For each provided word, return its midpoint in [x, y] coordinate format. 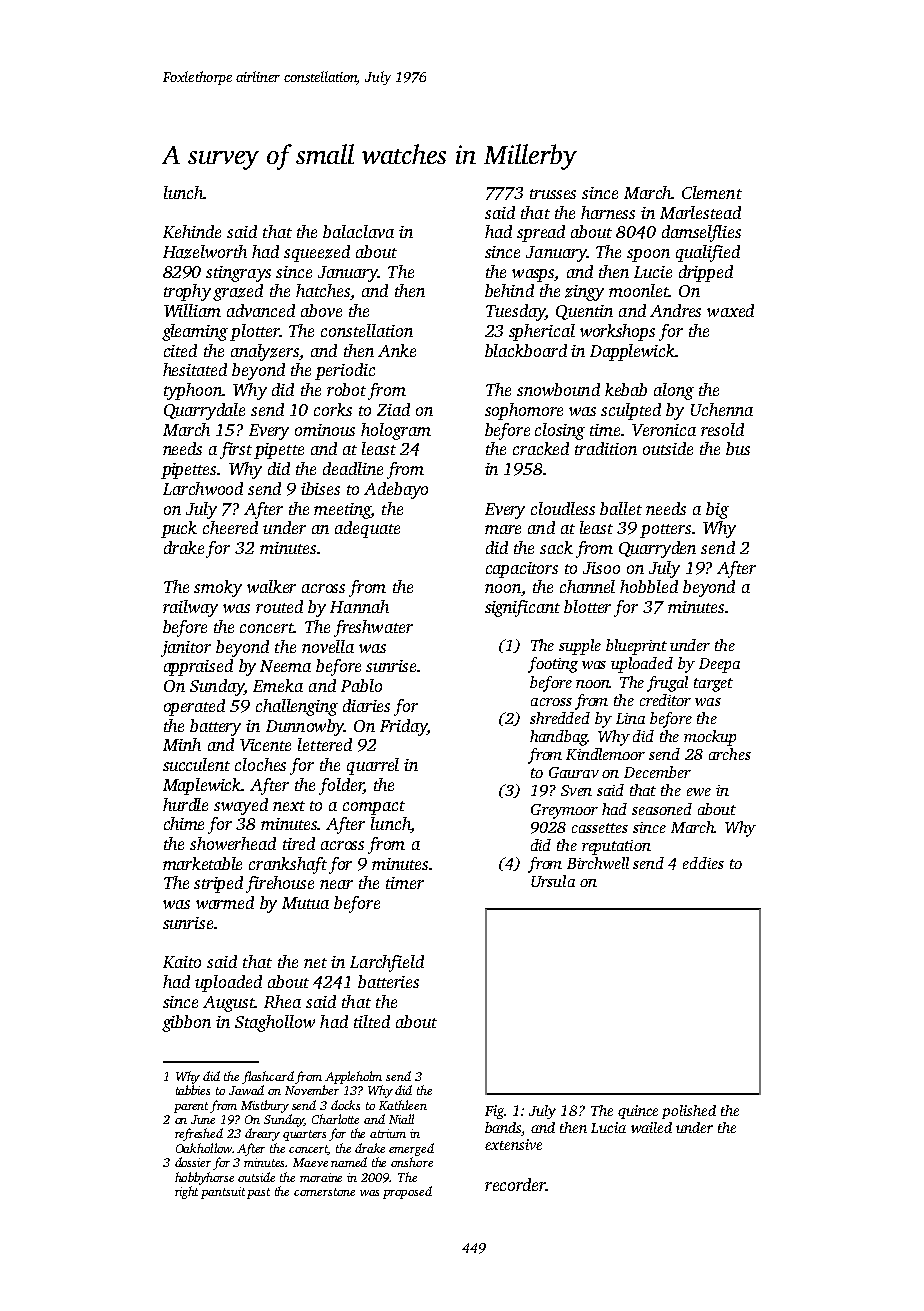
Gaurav [574, 772]
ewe [699, 792]
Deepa [719, 665]
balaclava [358, 231]
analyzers [265, 352]
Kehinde [192, 231]
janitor [186, 649]
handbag [559, 738]
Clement [712, 192]
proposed [407, 1192]
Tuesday [515, 312]
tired [299, 843]
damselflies [701, 233]
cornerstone [324, 1192]
